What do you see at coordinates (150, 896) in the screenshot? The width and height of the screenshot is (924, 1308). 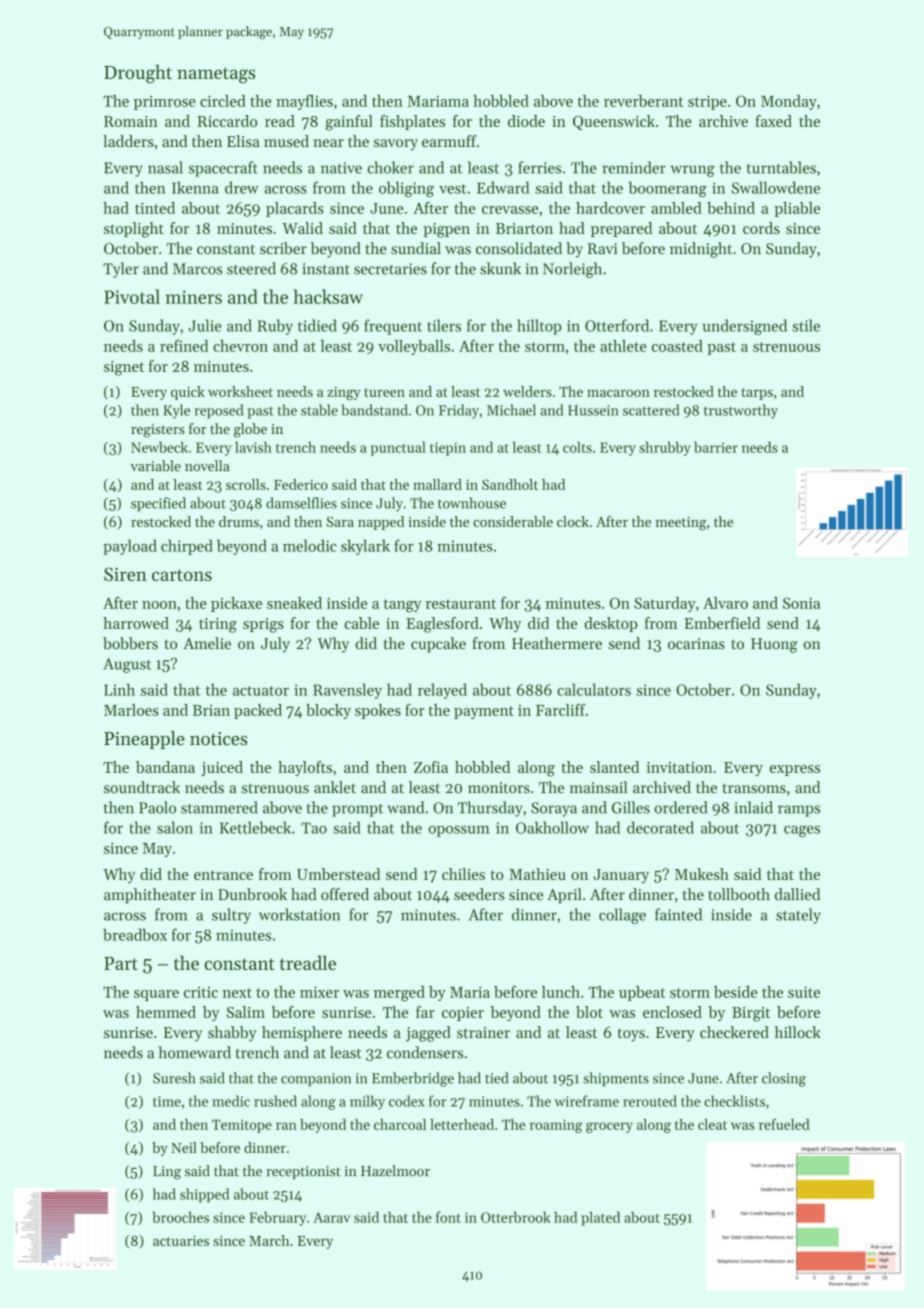 I see `amphitheater` at bounding box center [150, 896].
